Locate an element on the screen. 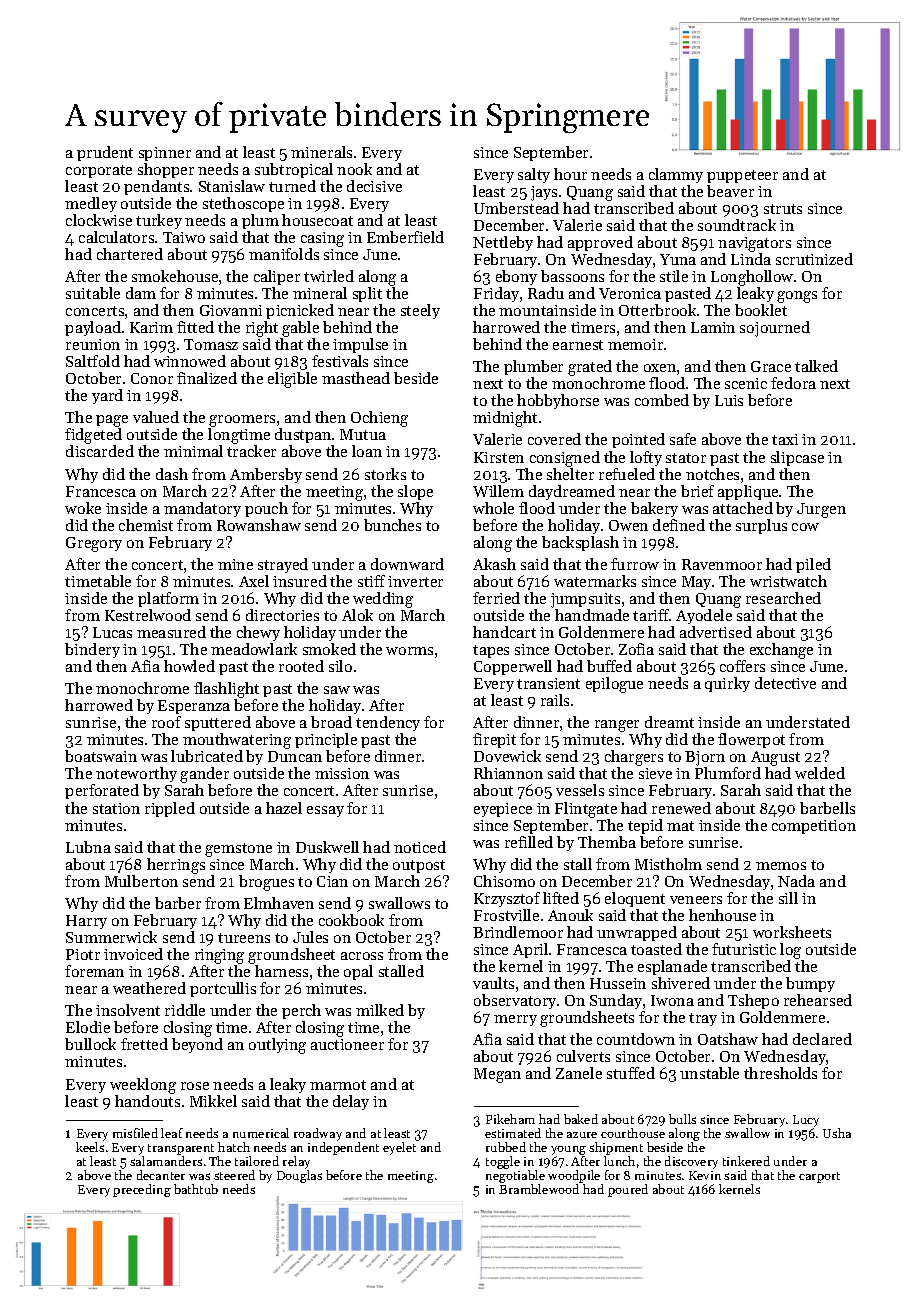 The image size is (924, 1308). salty is located at coordinates (534, 175).
